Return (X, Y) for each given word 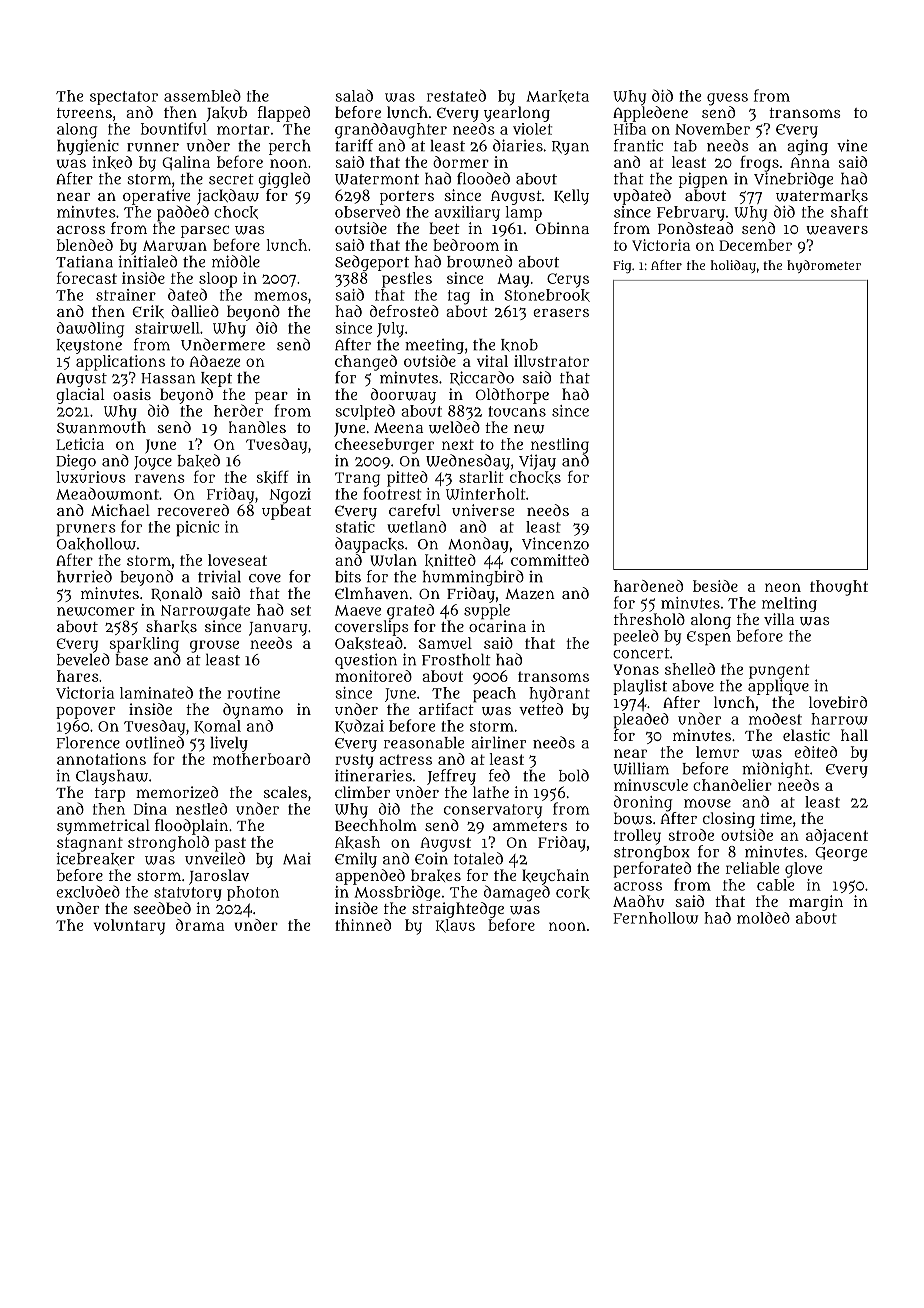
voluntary (129, 927)
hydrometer (824, 266)
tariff (354, 145)
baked (198, 461)
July (390, 329)
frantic (638, 145)
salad (354, 95)
